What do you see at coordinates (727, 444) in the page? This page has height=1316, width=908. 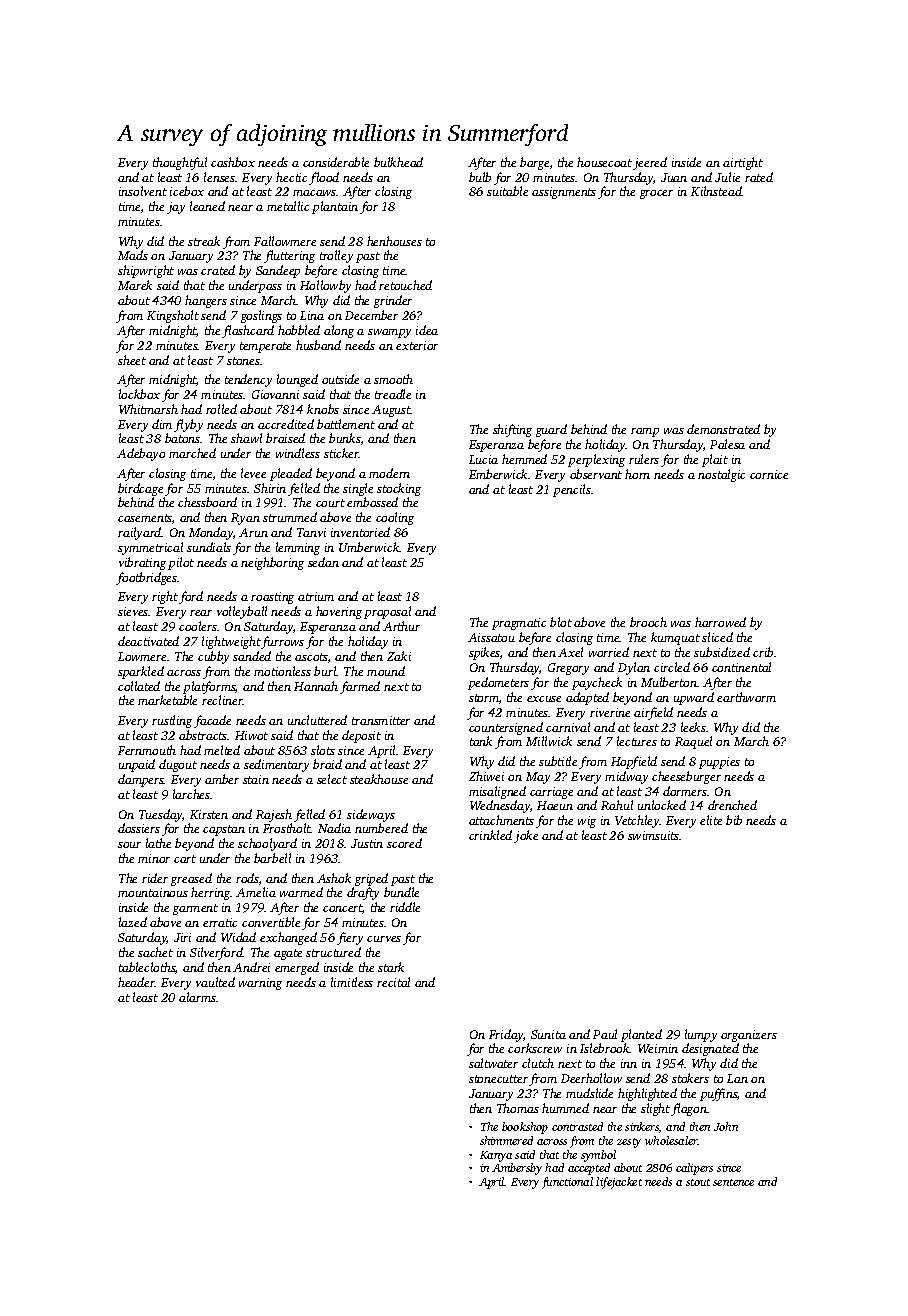 I see `Palesa` at bounding box center [727, 444].
